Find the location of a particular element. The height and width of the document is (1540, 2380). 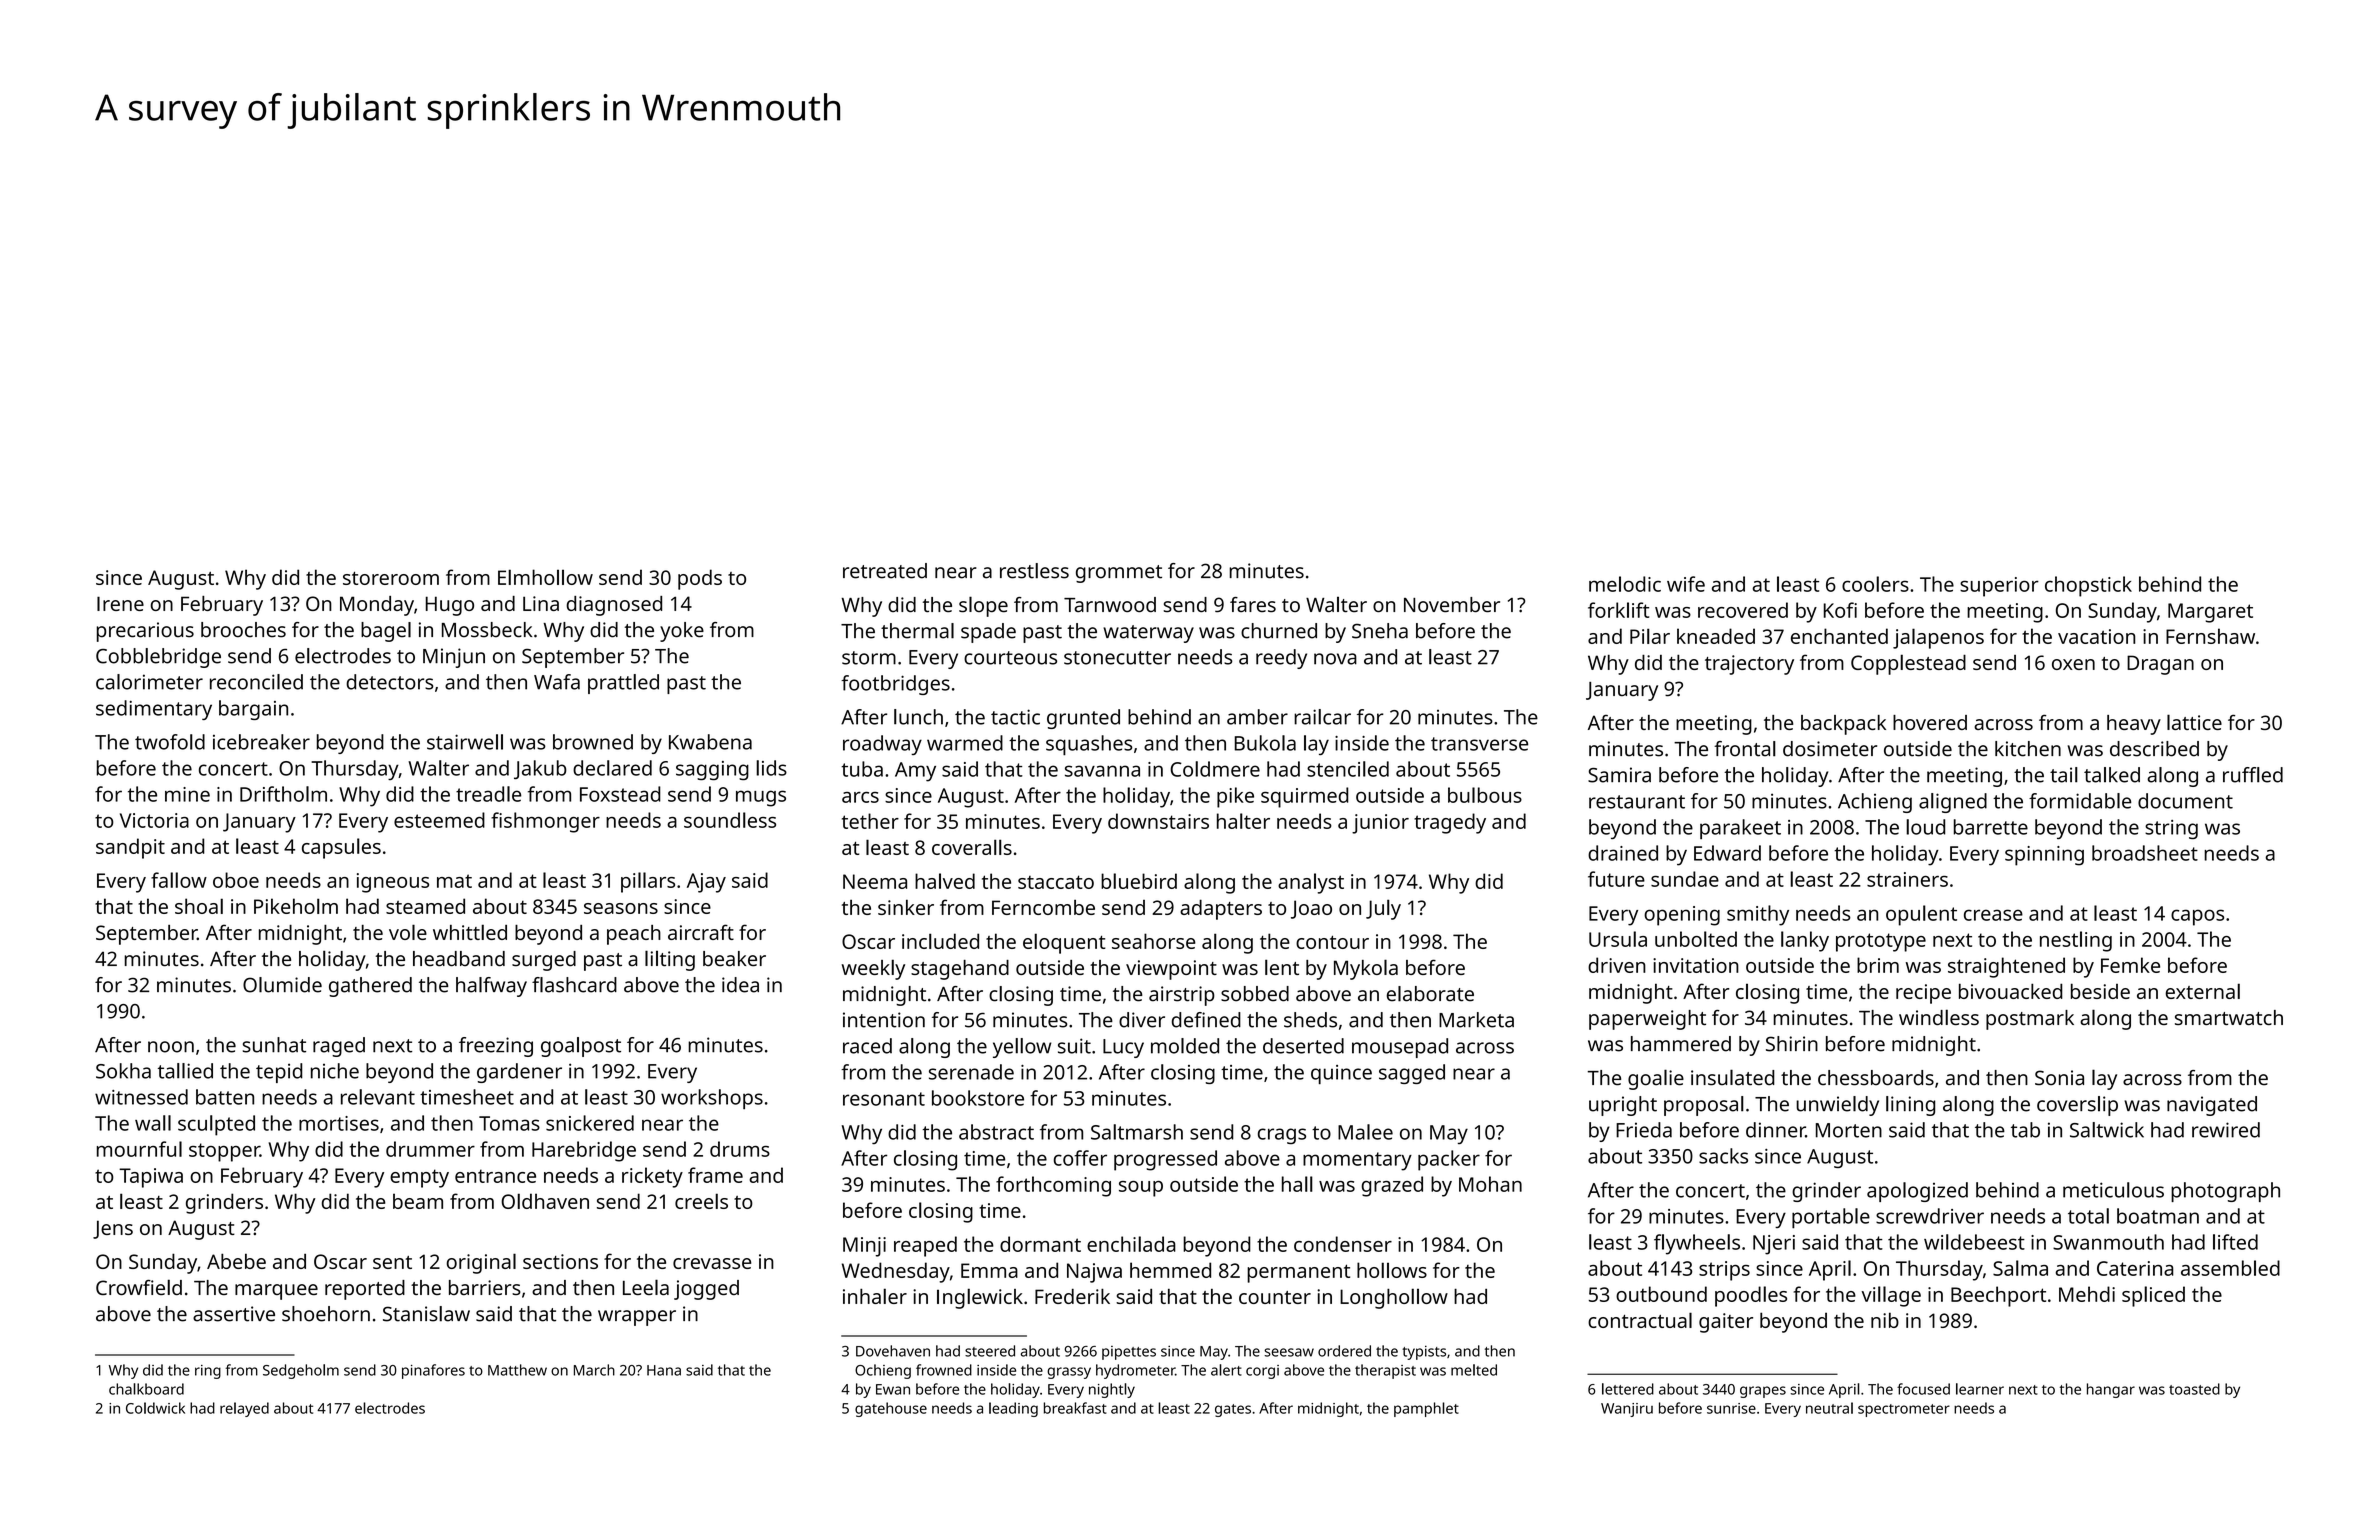

lattice is located at coordinates (2194, 722).
